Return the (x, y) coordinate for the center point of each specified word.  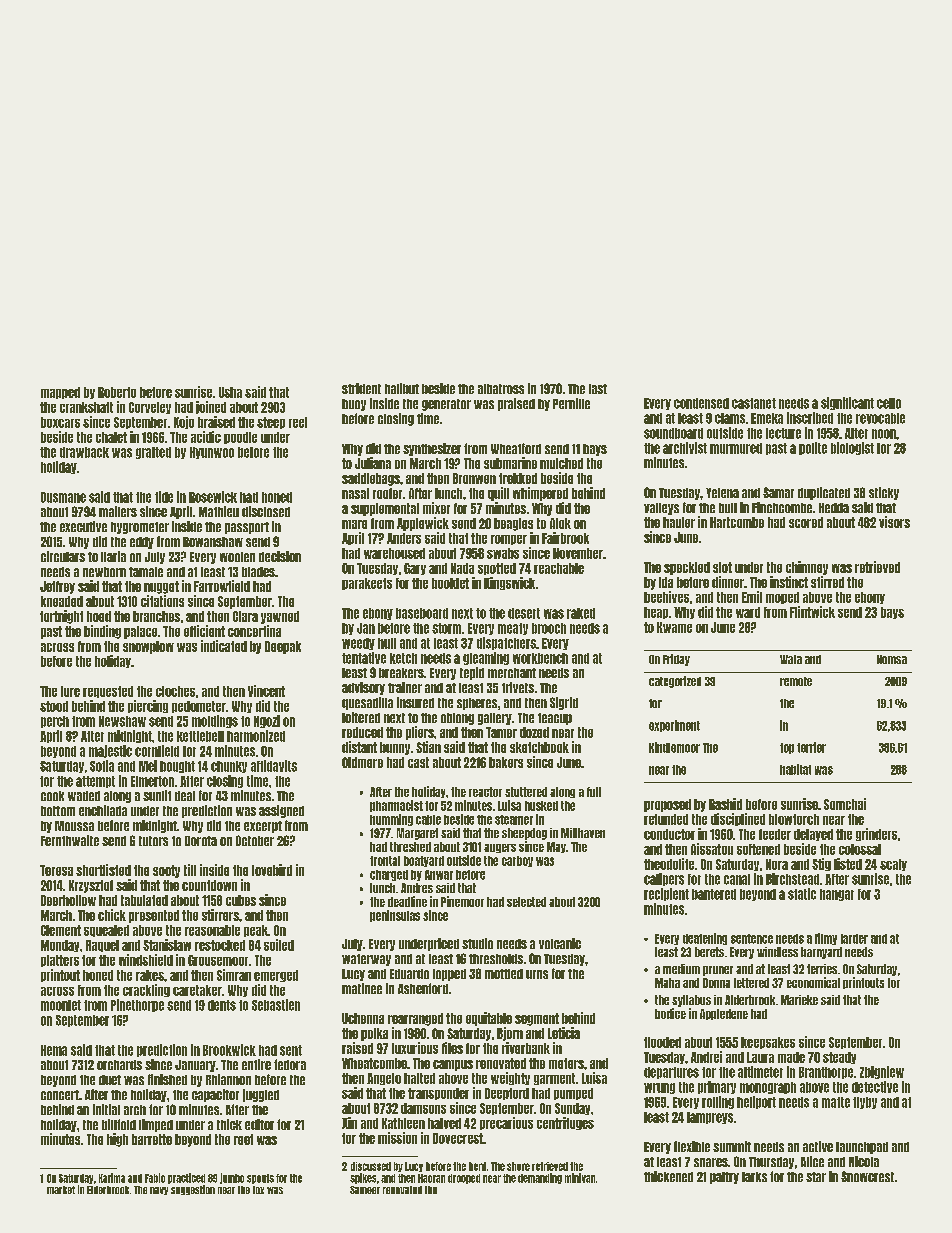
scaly (893, 865)
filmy (826, 939)
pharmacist (396, 806)
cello (889, 403)
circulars (63, 556)
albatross (501, 389)
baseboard (422, 613)
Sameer (365, 1190)
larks (754, 1177)
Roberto (117, 392)
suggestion (193, 1190)
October (255, 840)
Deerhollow (68, 900)
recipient (666, 894)
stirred (827, 582)
